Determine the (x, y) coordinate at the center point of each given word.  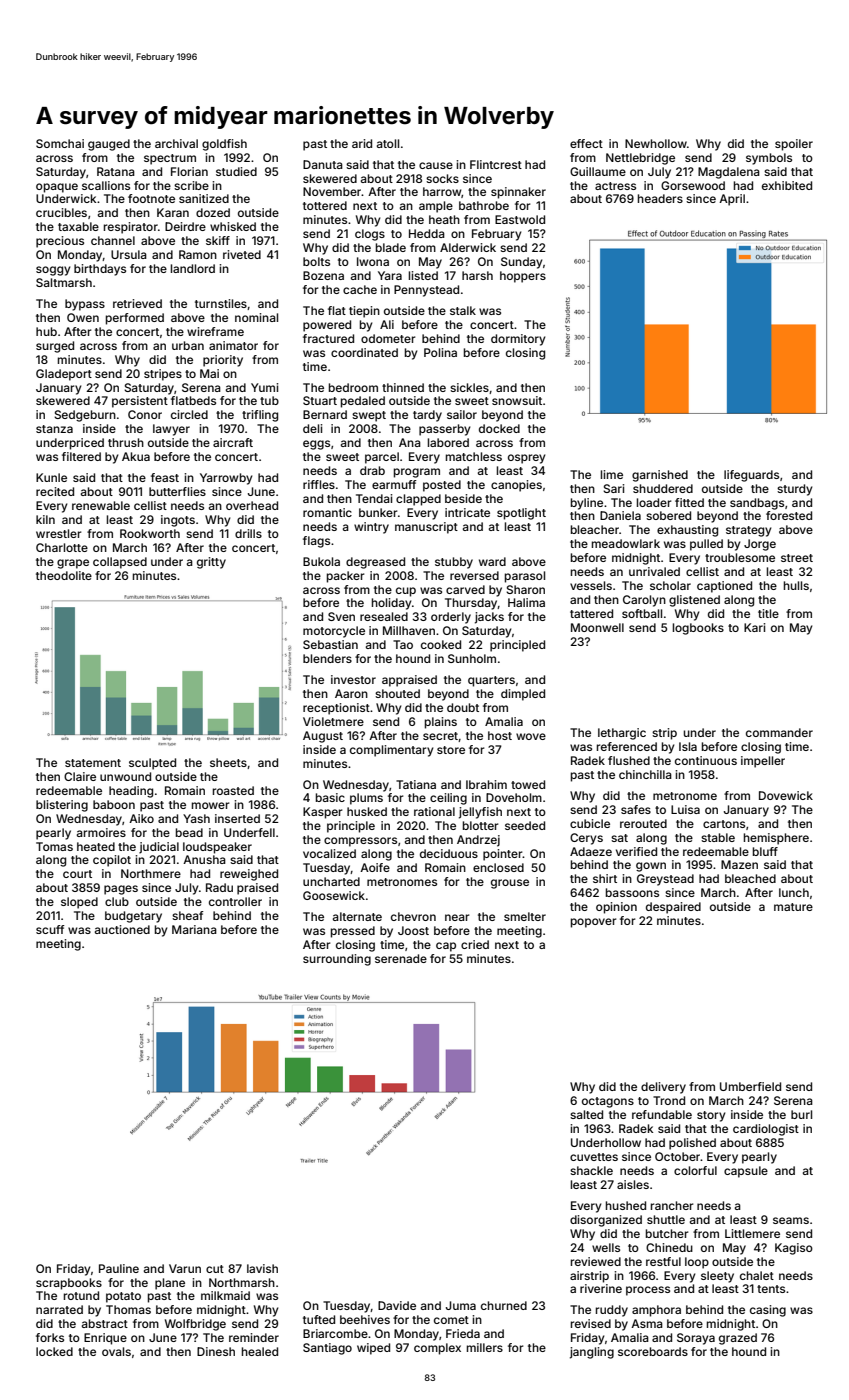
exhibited (787, 185)
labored (448, 442)
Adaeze (591, 851)
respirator (131, 228)
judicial (159, 848)
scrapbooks (69, 1284)
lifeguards (751, 476)
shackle (591, 1170)
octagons (608, 1102)
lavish (262, 1268)
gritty (211, 563)
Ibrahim (486, 784)
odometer (388, 338)
